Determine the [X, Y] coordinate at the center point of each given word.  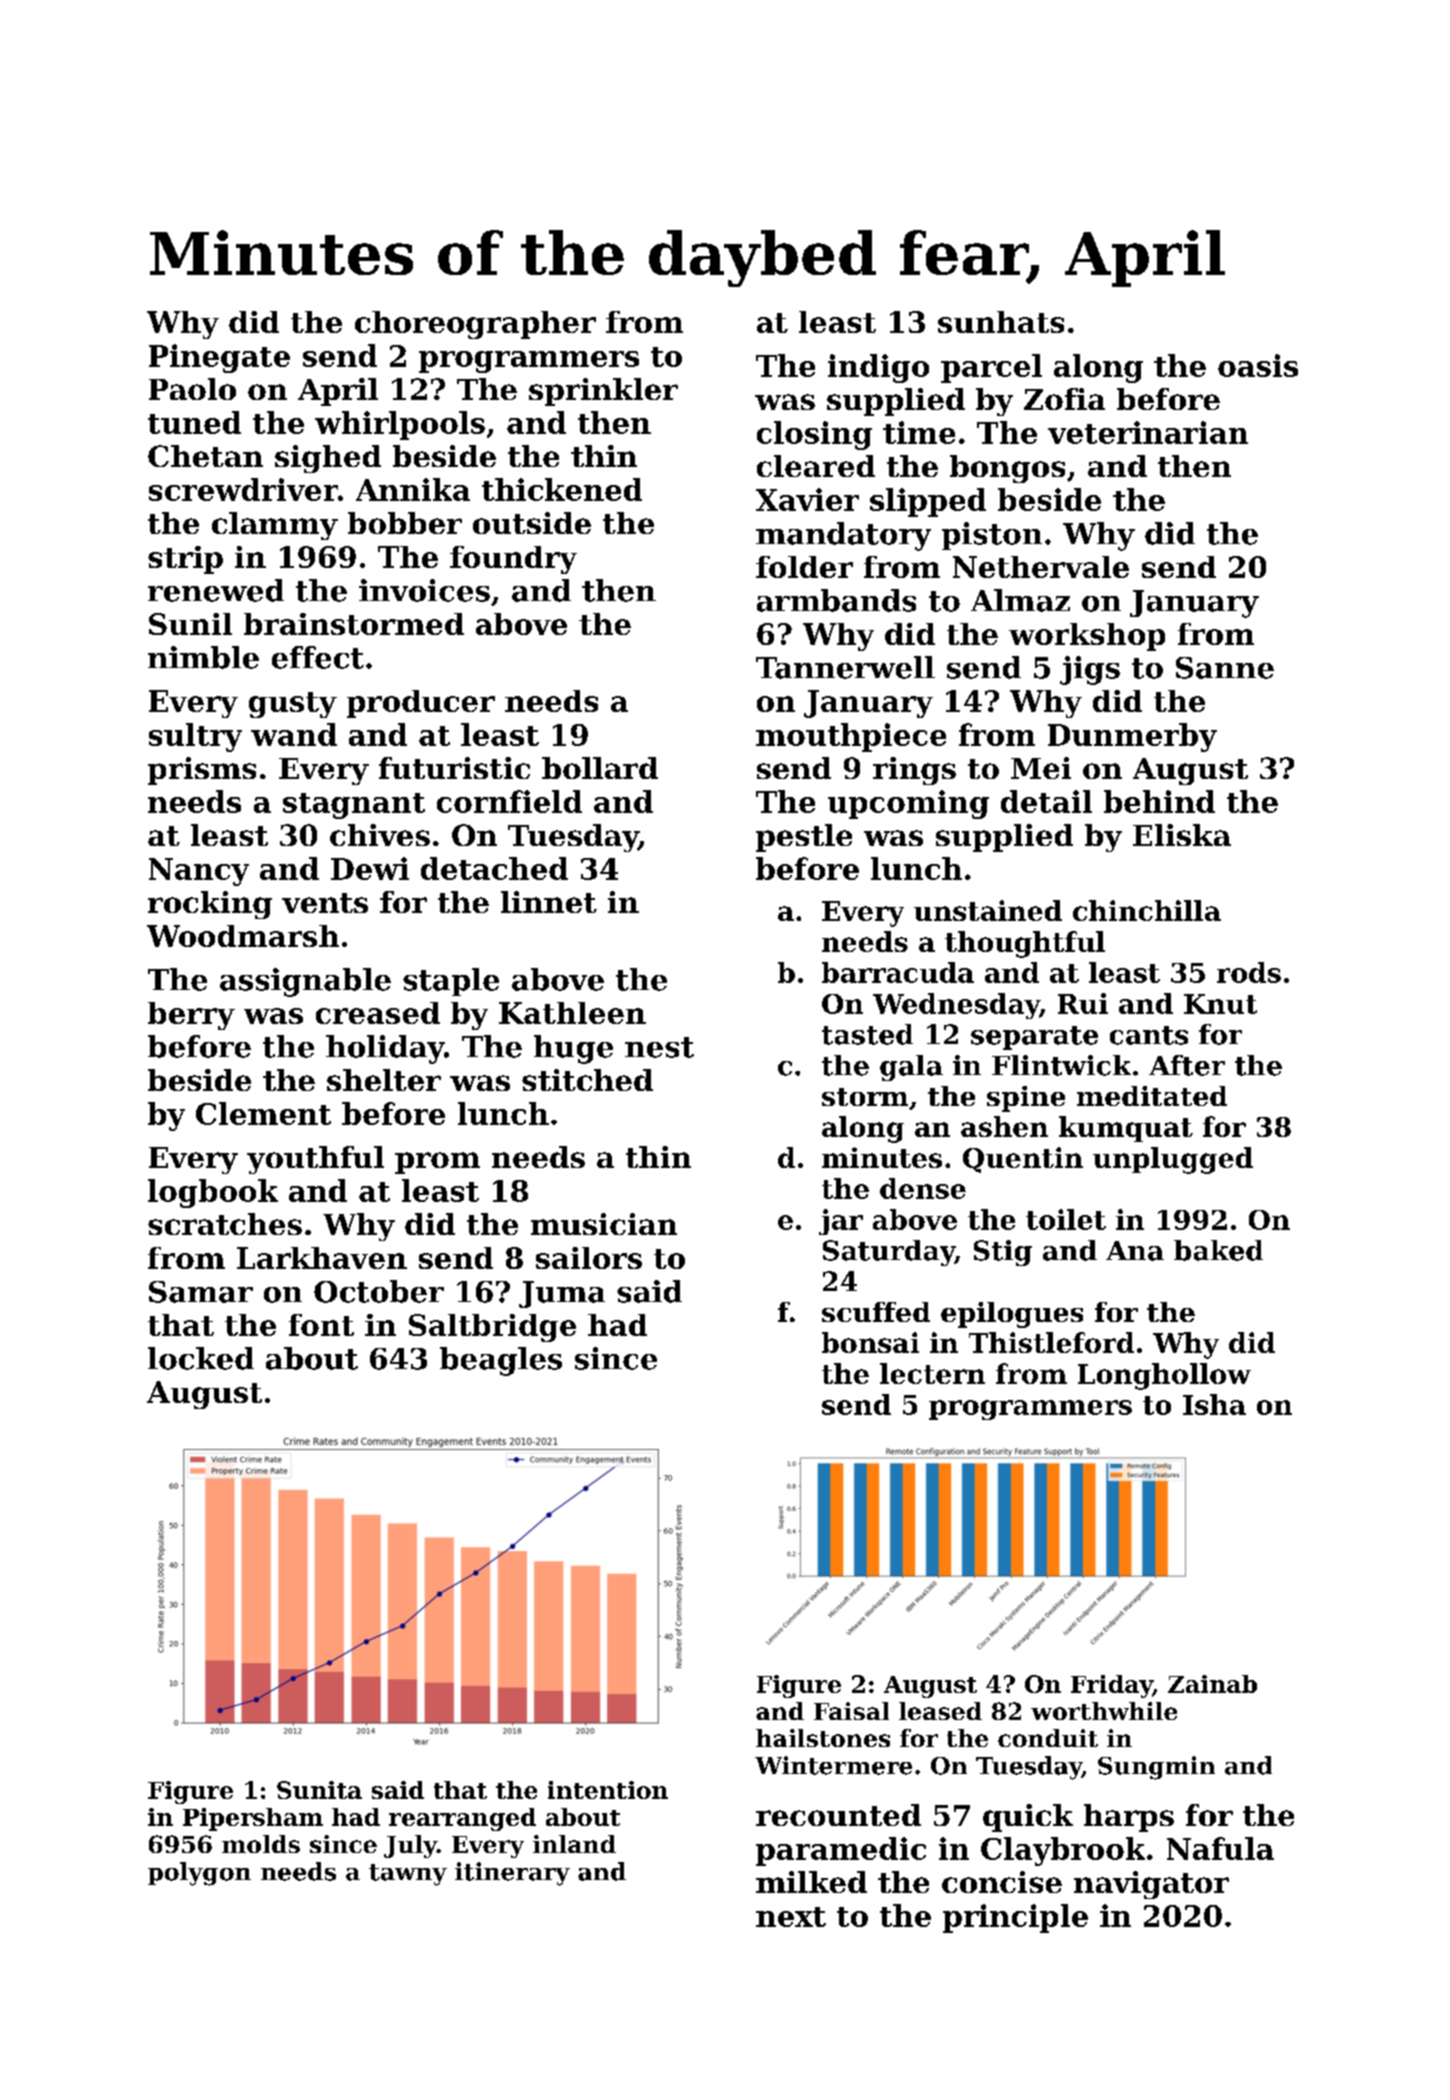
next [791, 1917]
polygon [199, 1874]
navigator [1151, 1885]
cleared [816, 466]
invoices [424, 590]
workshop [1087, 637]
